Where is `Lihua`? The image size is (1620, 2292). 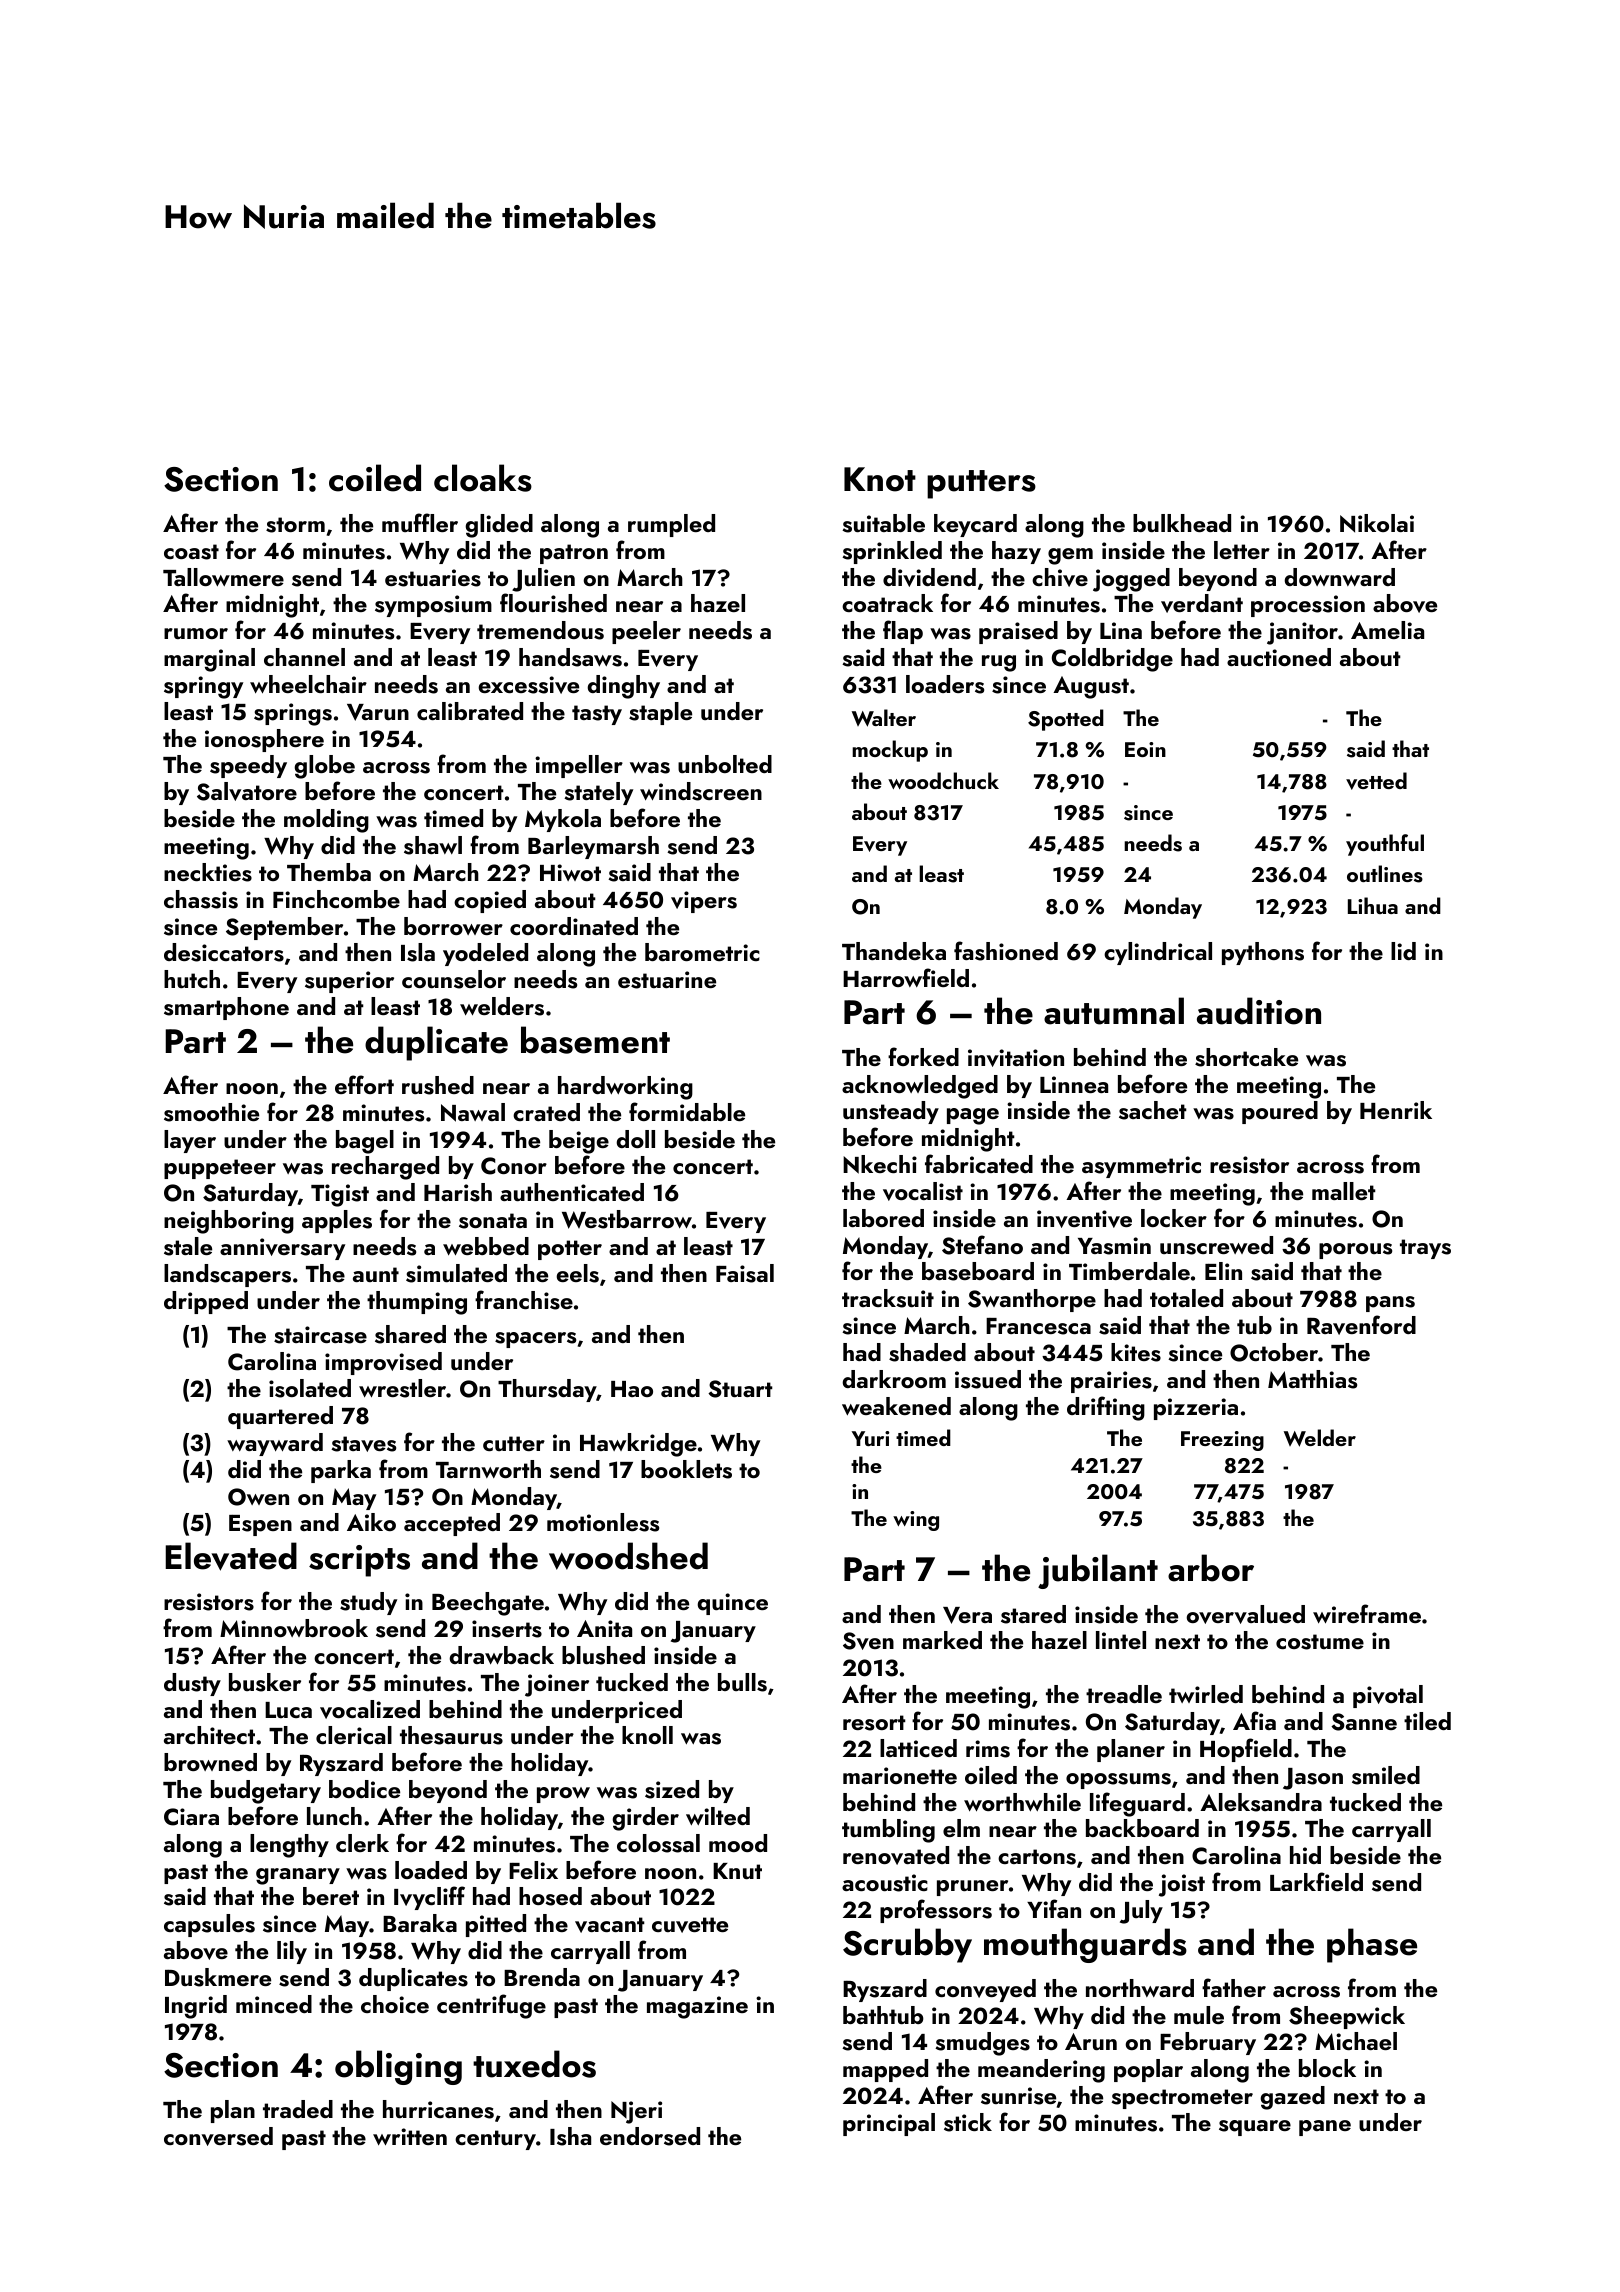
Lihua is located at coordinates (1373, 905).
